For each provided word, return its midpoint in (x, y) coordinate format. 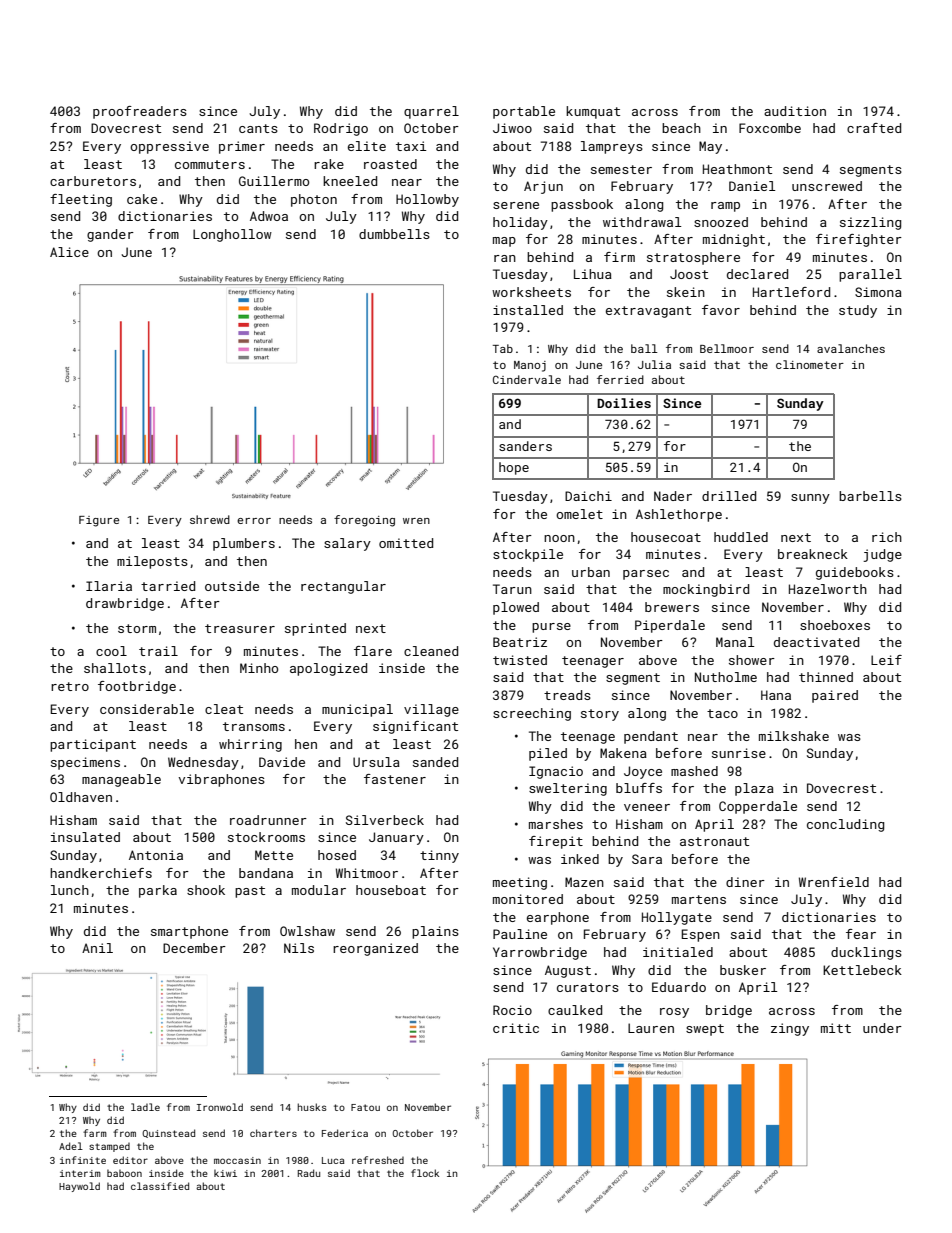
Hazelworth (828, 589)
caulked (575, 1010)
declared (757, 274)
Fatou (365, 1107)
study (858, 311)
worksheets (531, 292)
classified (160, 1186)
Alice (69, 252)
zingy (790, 1029)
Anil (97, 948)
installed (528, 310)
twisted (520, 660)
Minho (259, 668)
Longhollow (232, 235)
